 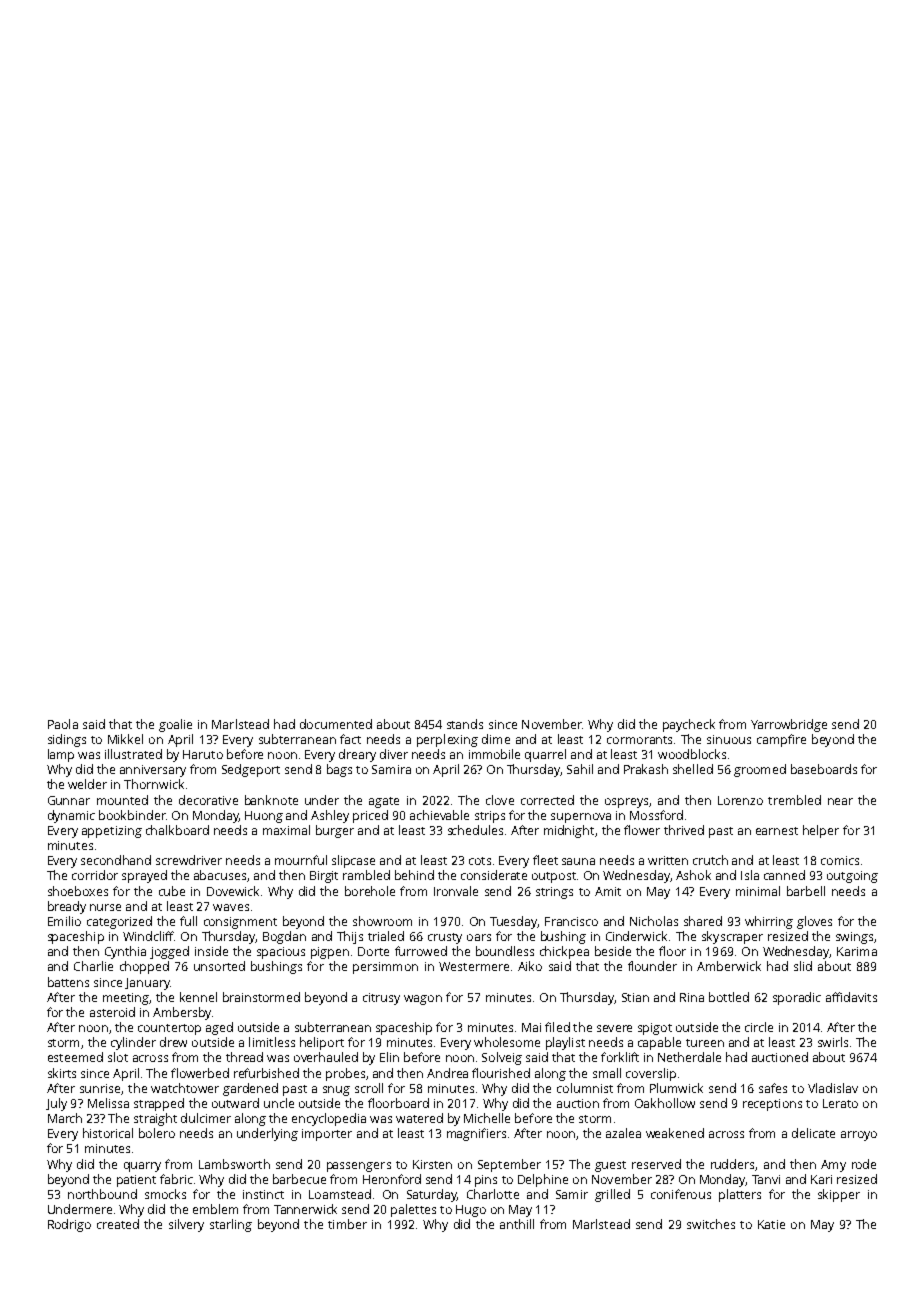 I want to click on fabric, so click(x=176, y=1179).
